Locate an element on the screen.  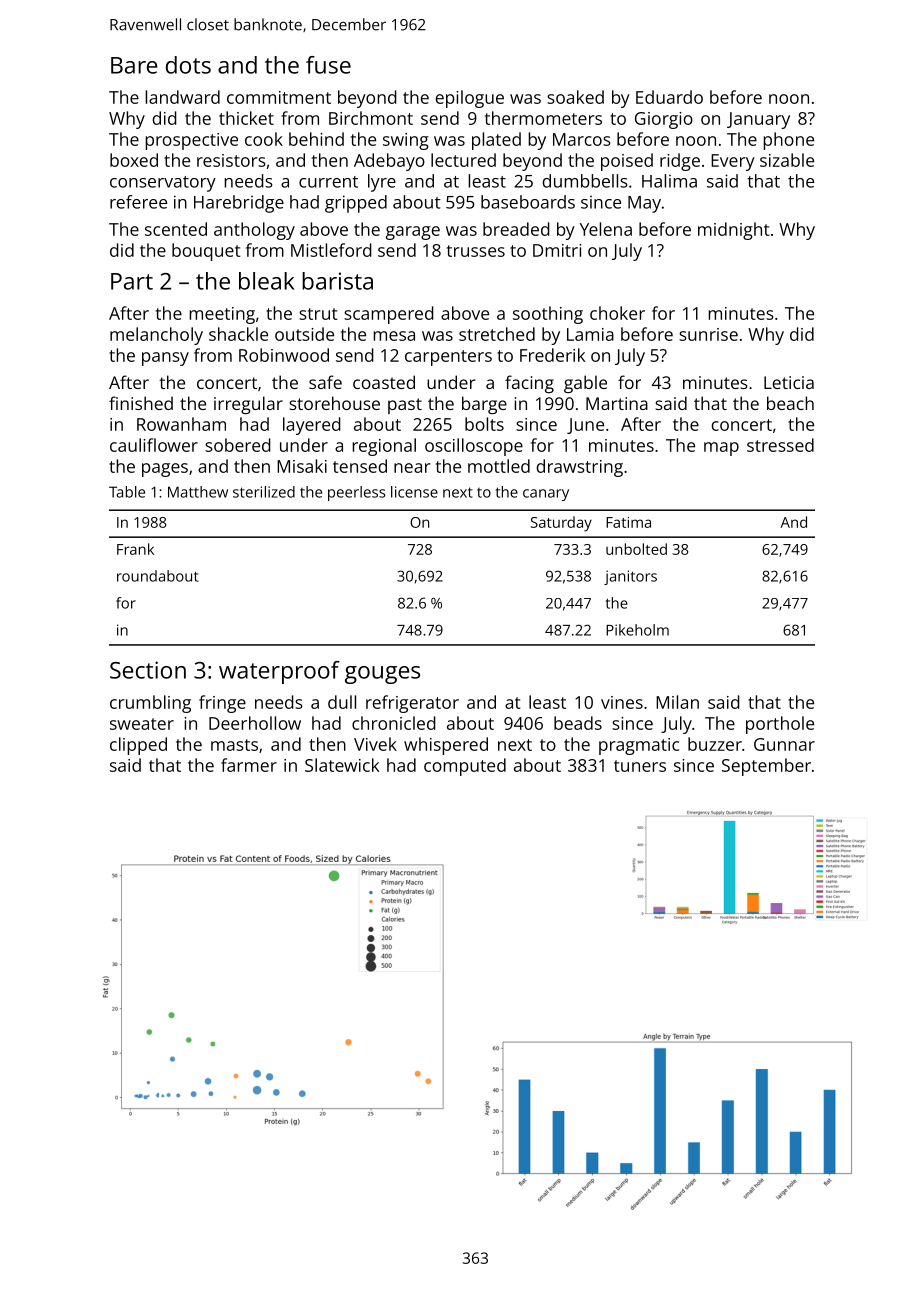
dots is located at coordinates (188, 65).
